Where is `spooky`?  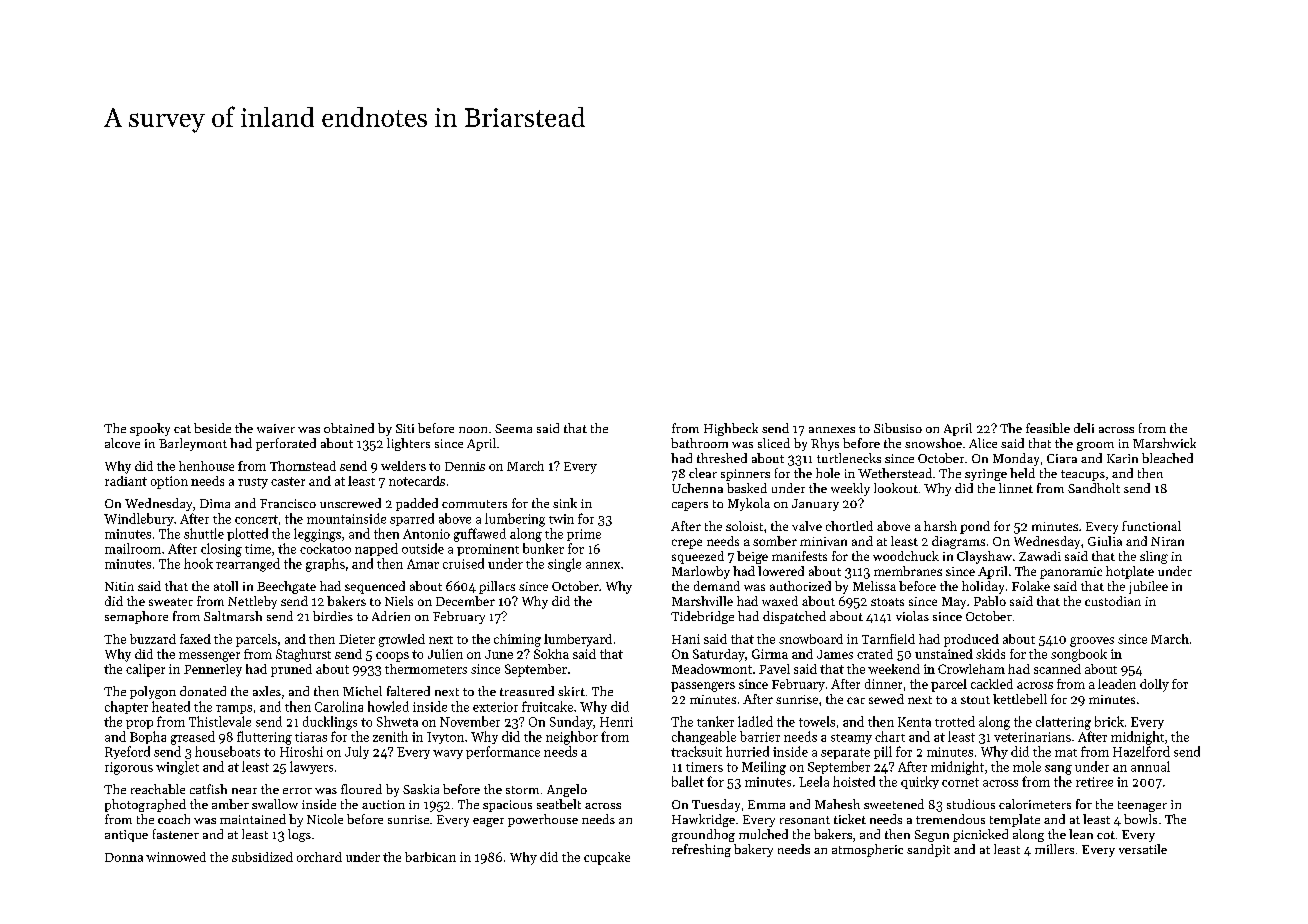
spooky is located at coordinates (150, 429).
